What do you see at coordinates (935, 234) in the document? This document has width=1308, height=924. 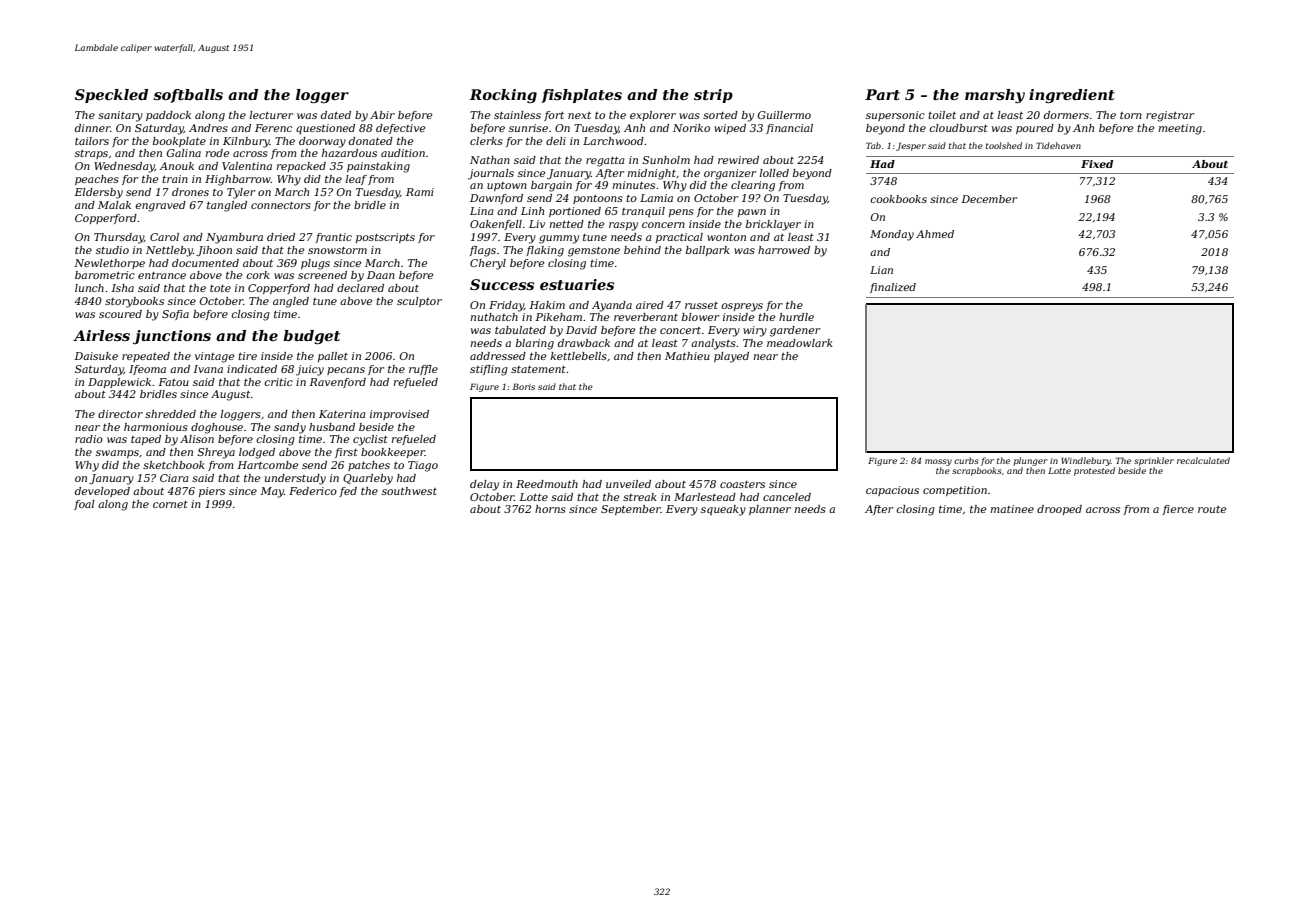 I see `Ahmed` at bounding box center [935, 234].
